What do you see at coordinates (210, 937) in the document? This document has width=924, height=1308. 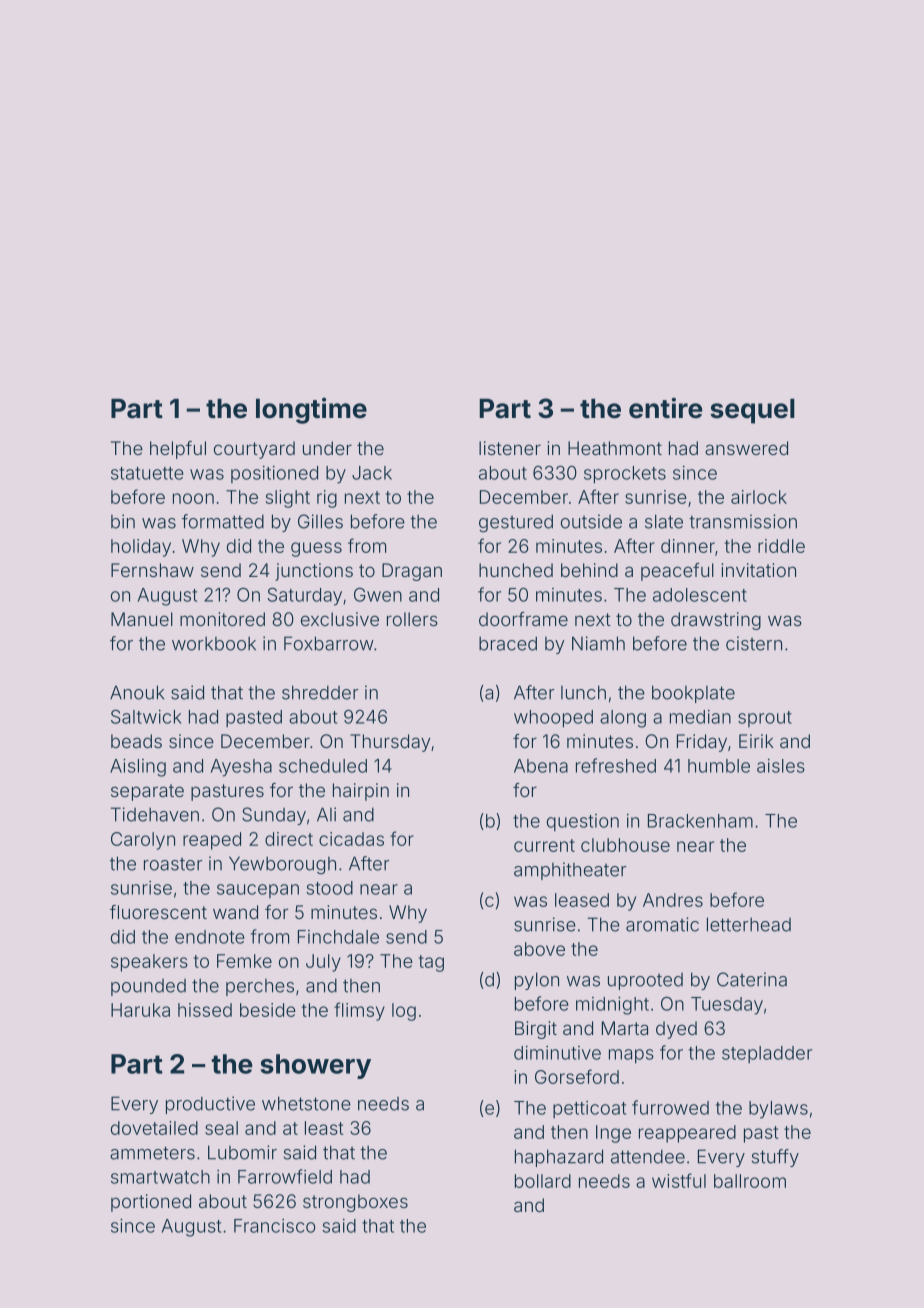 I see `endnote` at bounding box center [210, 937].
